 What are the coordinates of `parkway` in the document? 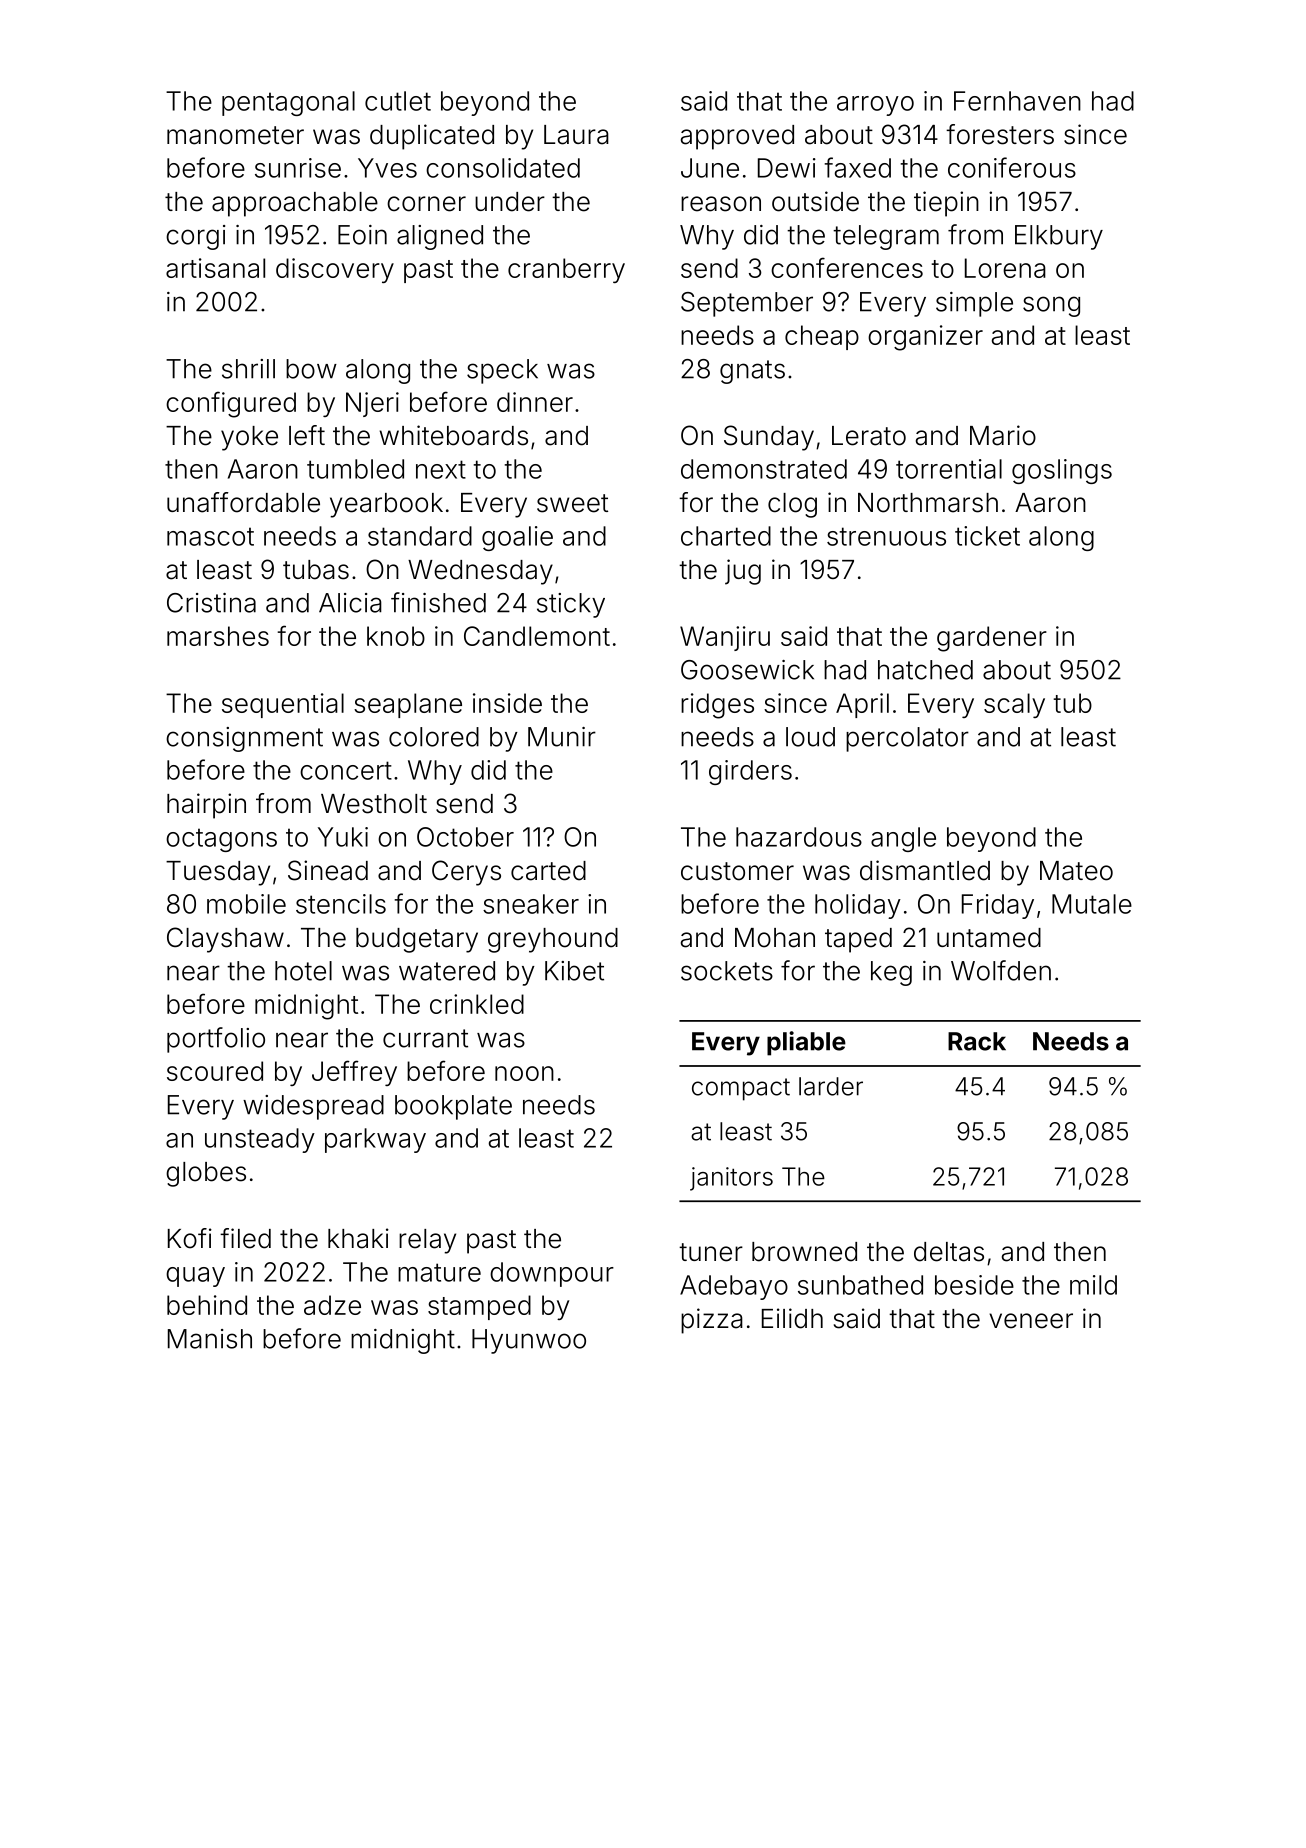 It's located at (375, 1140).
